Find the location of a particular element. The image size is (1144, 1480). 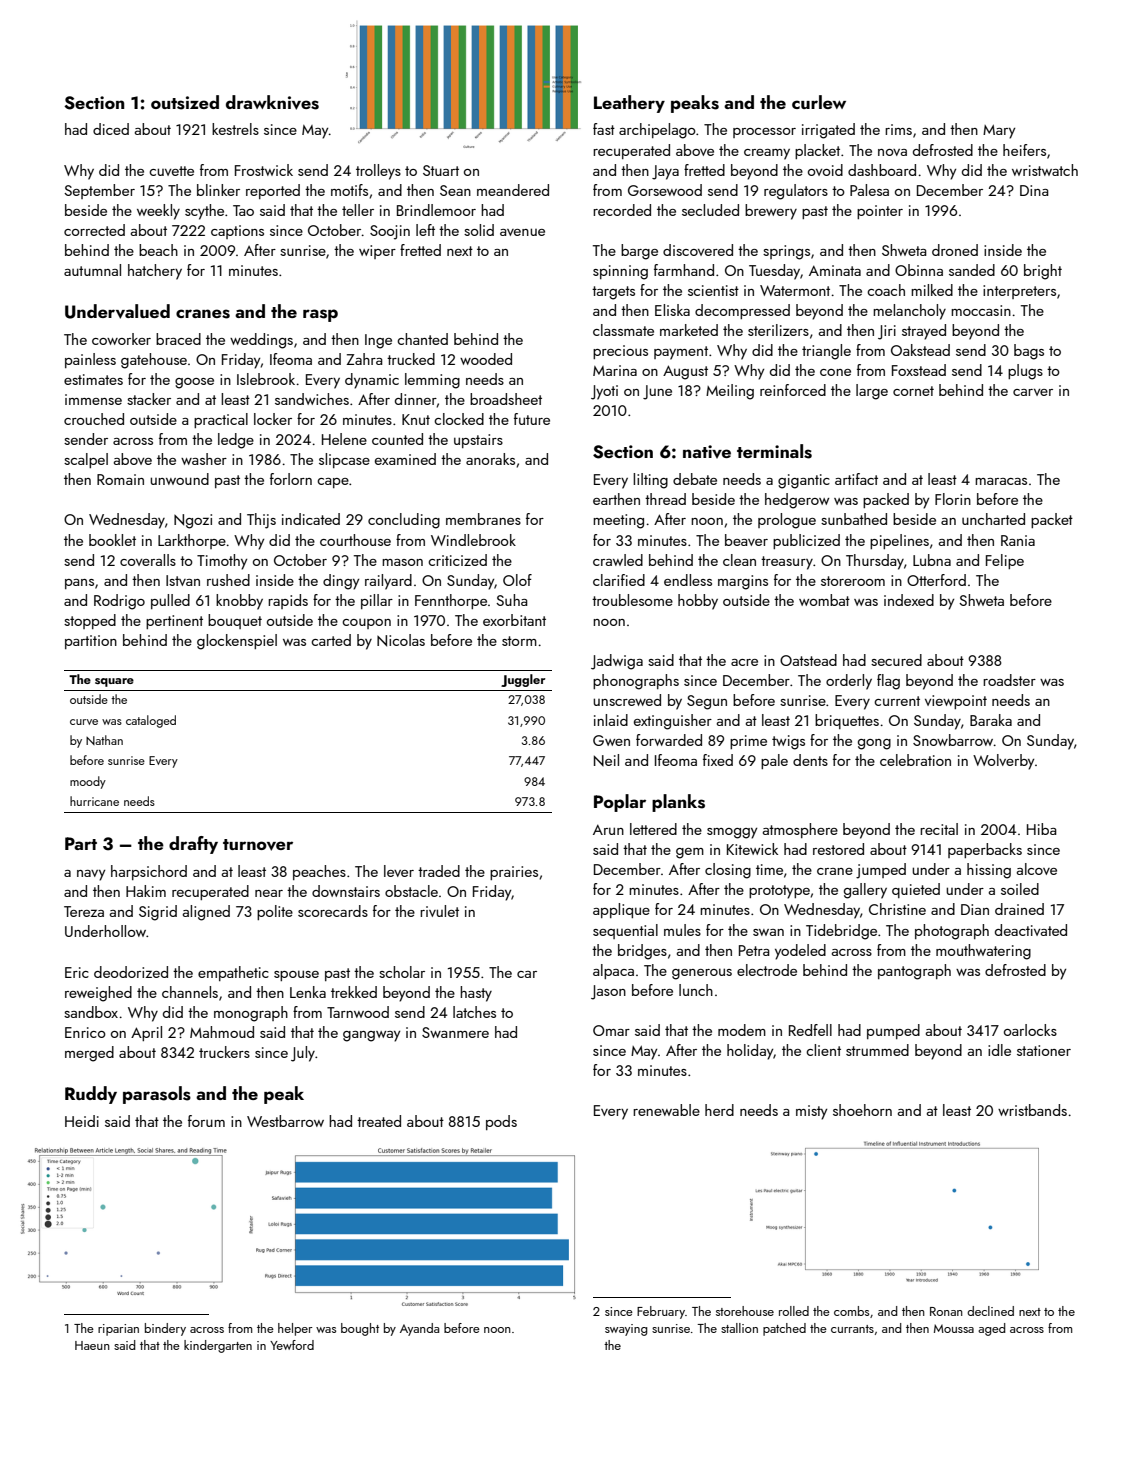

storeroom is located at coordinates (853, 581).
